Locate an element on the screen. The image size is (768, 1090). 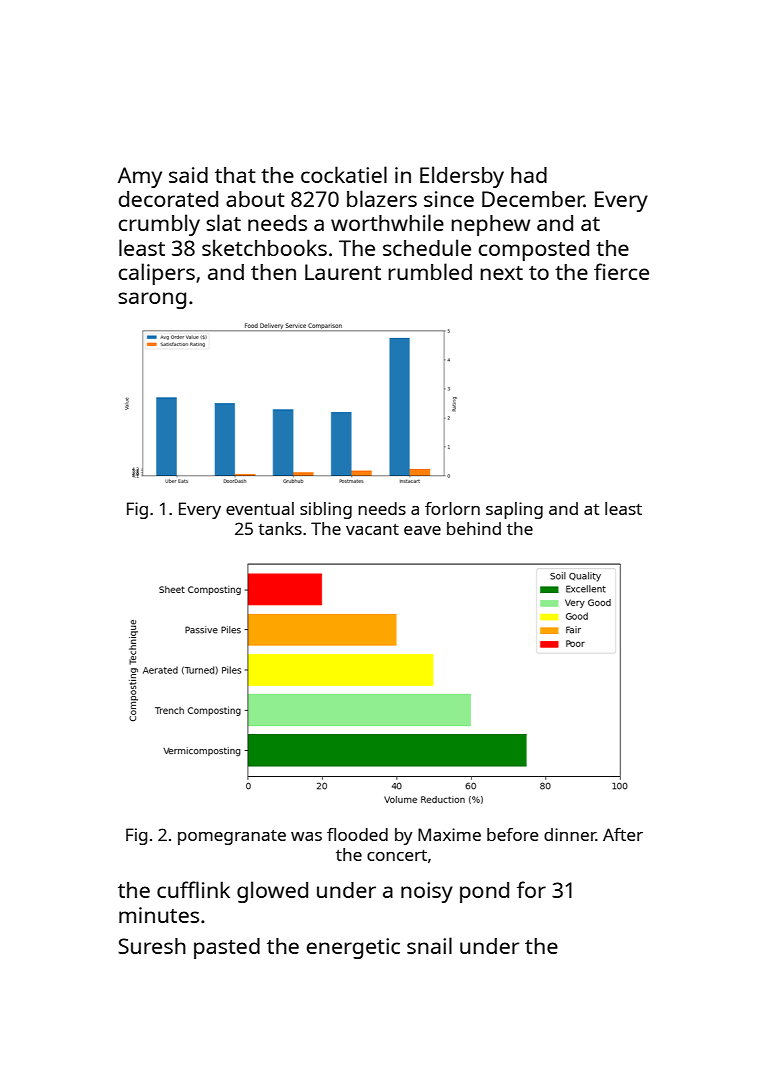
pomegranate is located at coordinates (232, 837).
